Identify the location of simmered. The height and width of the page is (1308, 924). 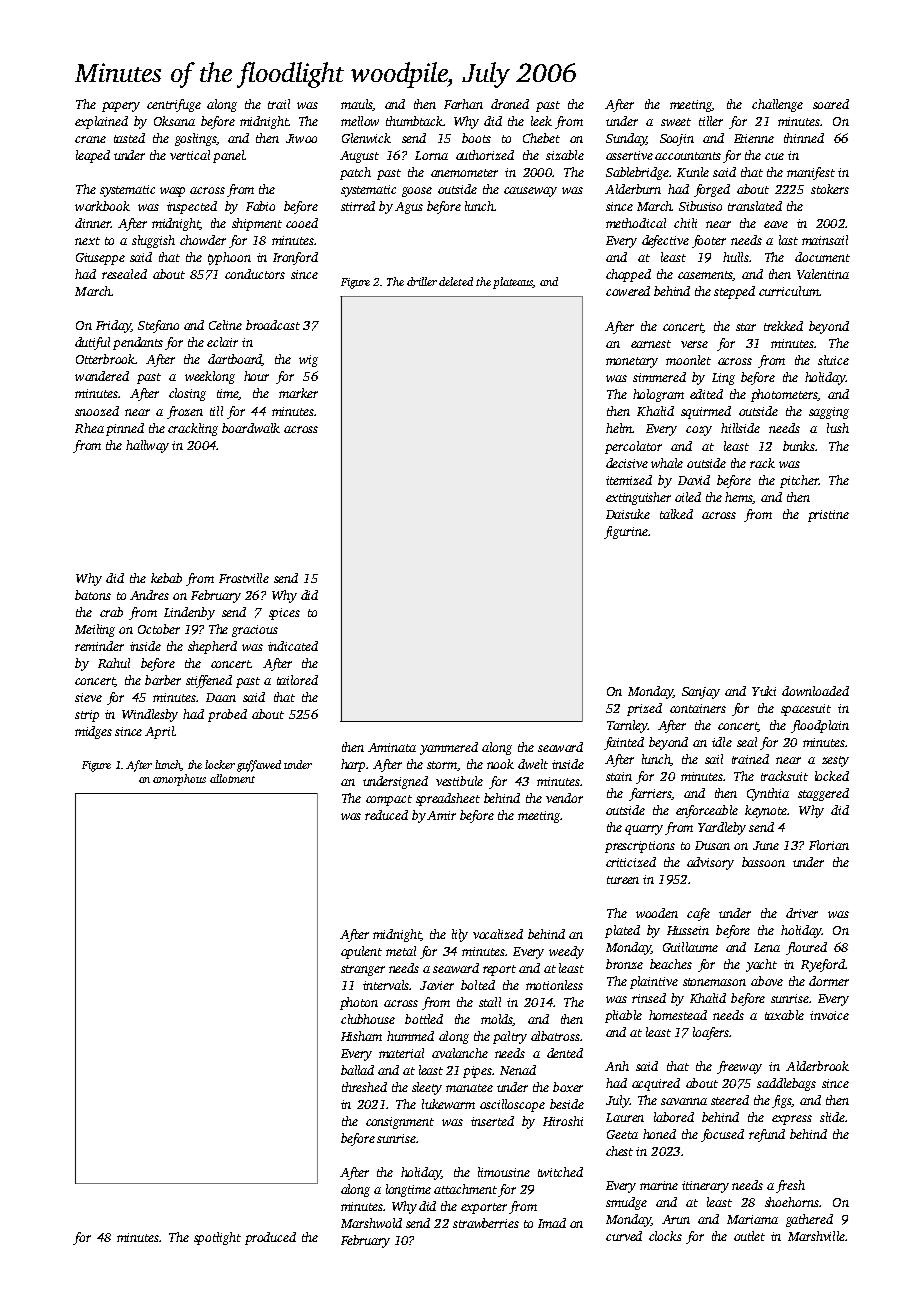
(659, 377).
